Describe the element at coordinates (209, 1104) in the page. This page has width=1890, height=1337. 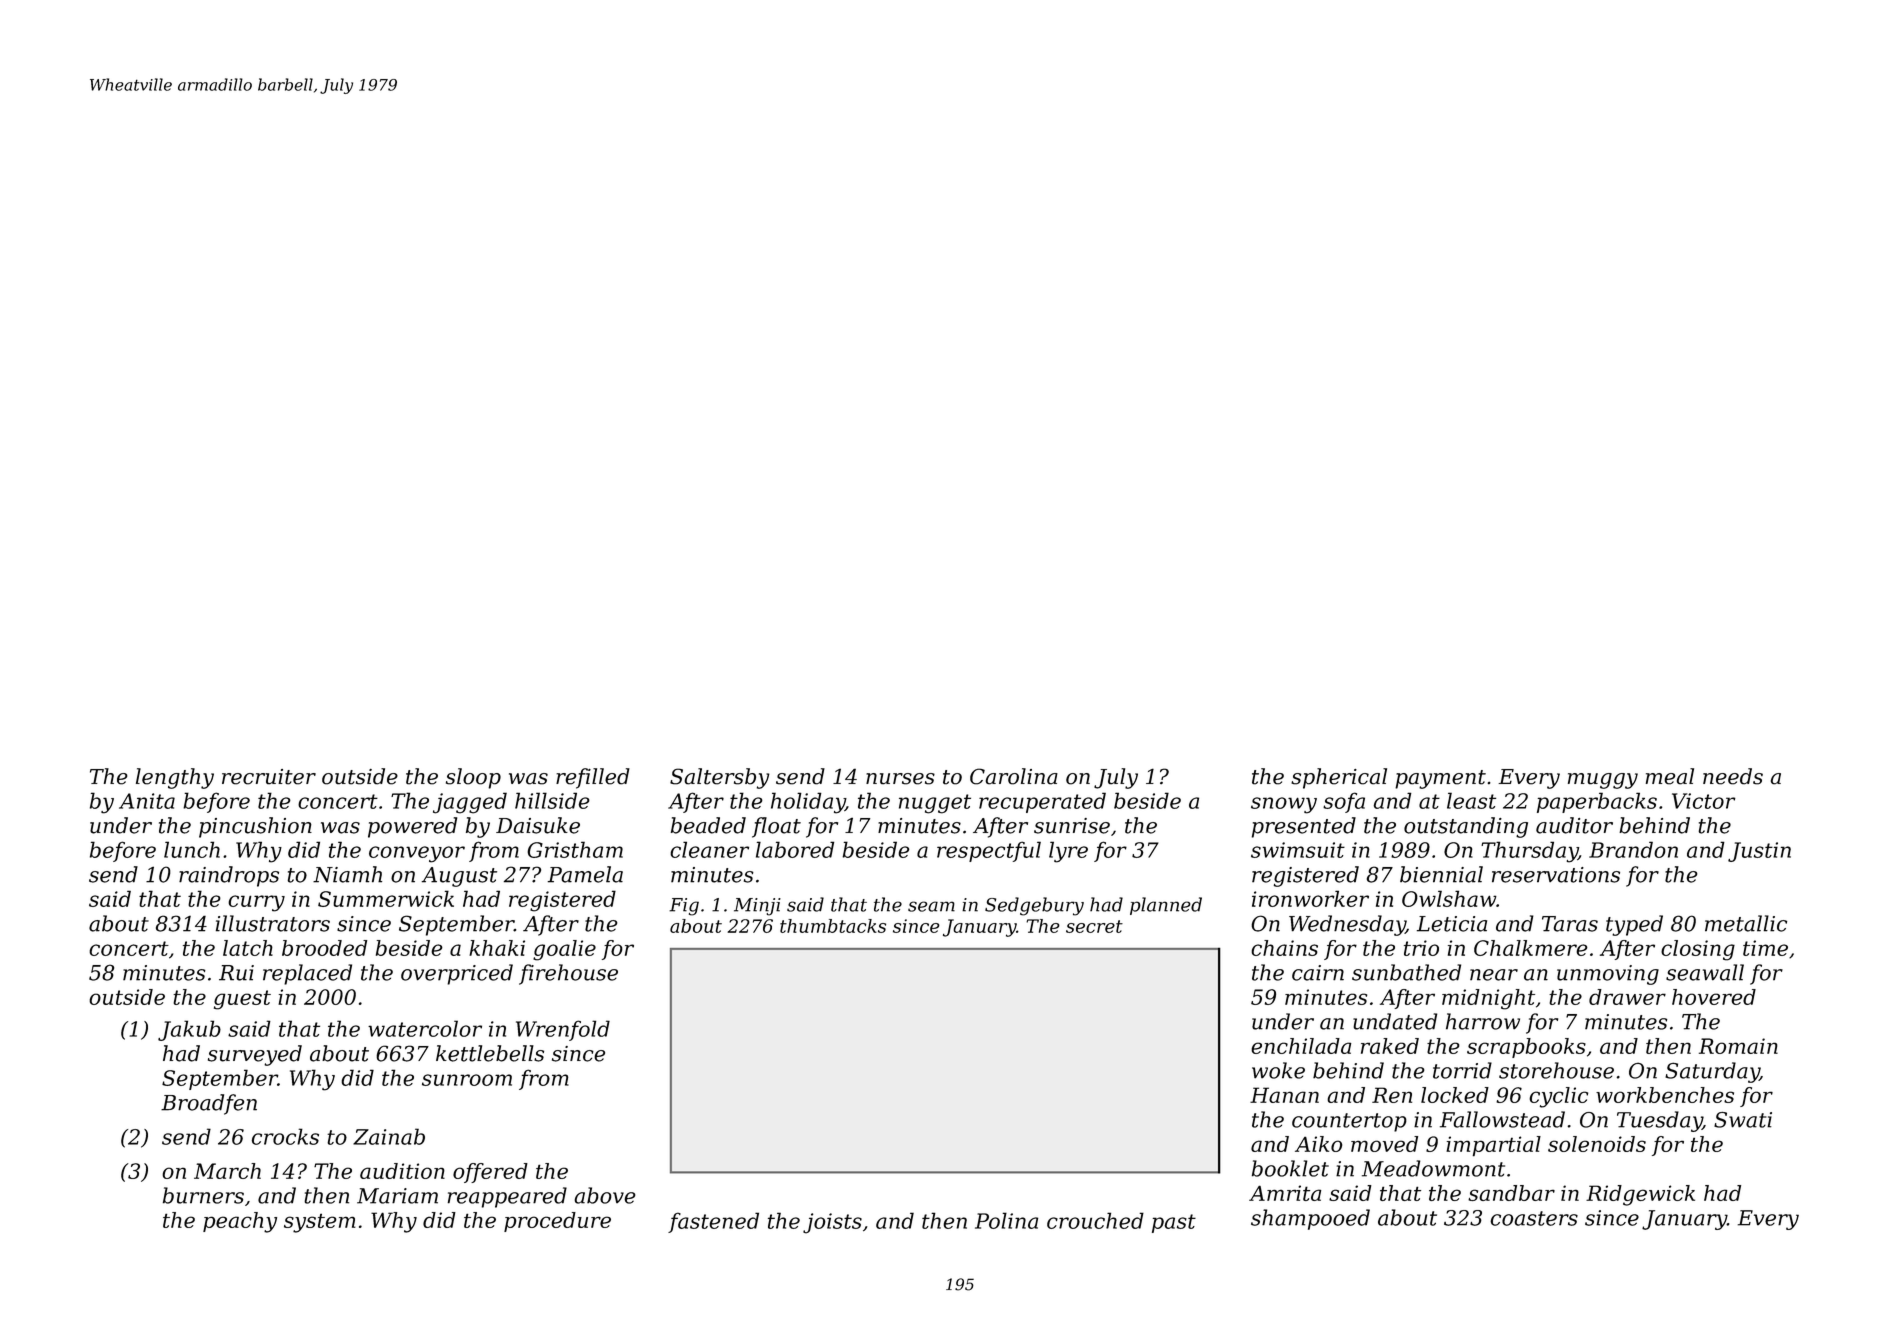
I see `Broadfen` at that location.
